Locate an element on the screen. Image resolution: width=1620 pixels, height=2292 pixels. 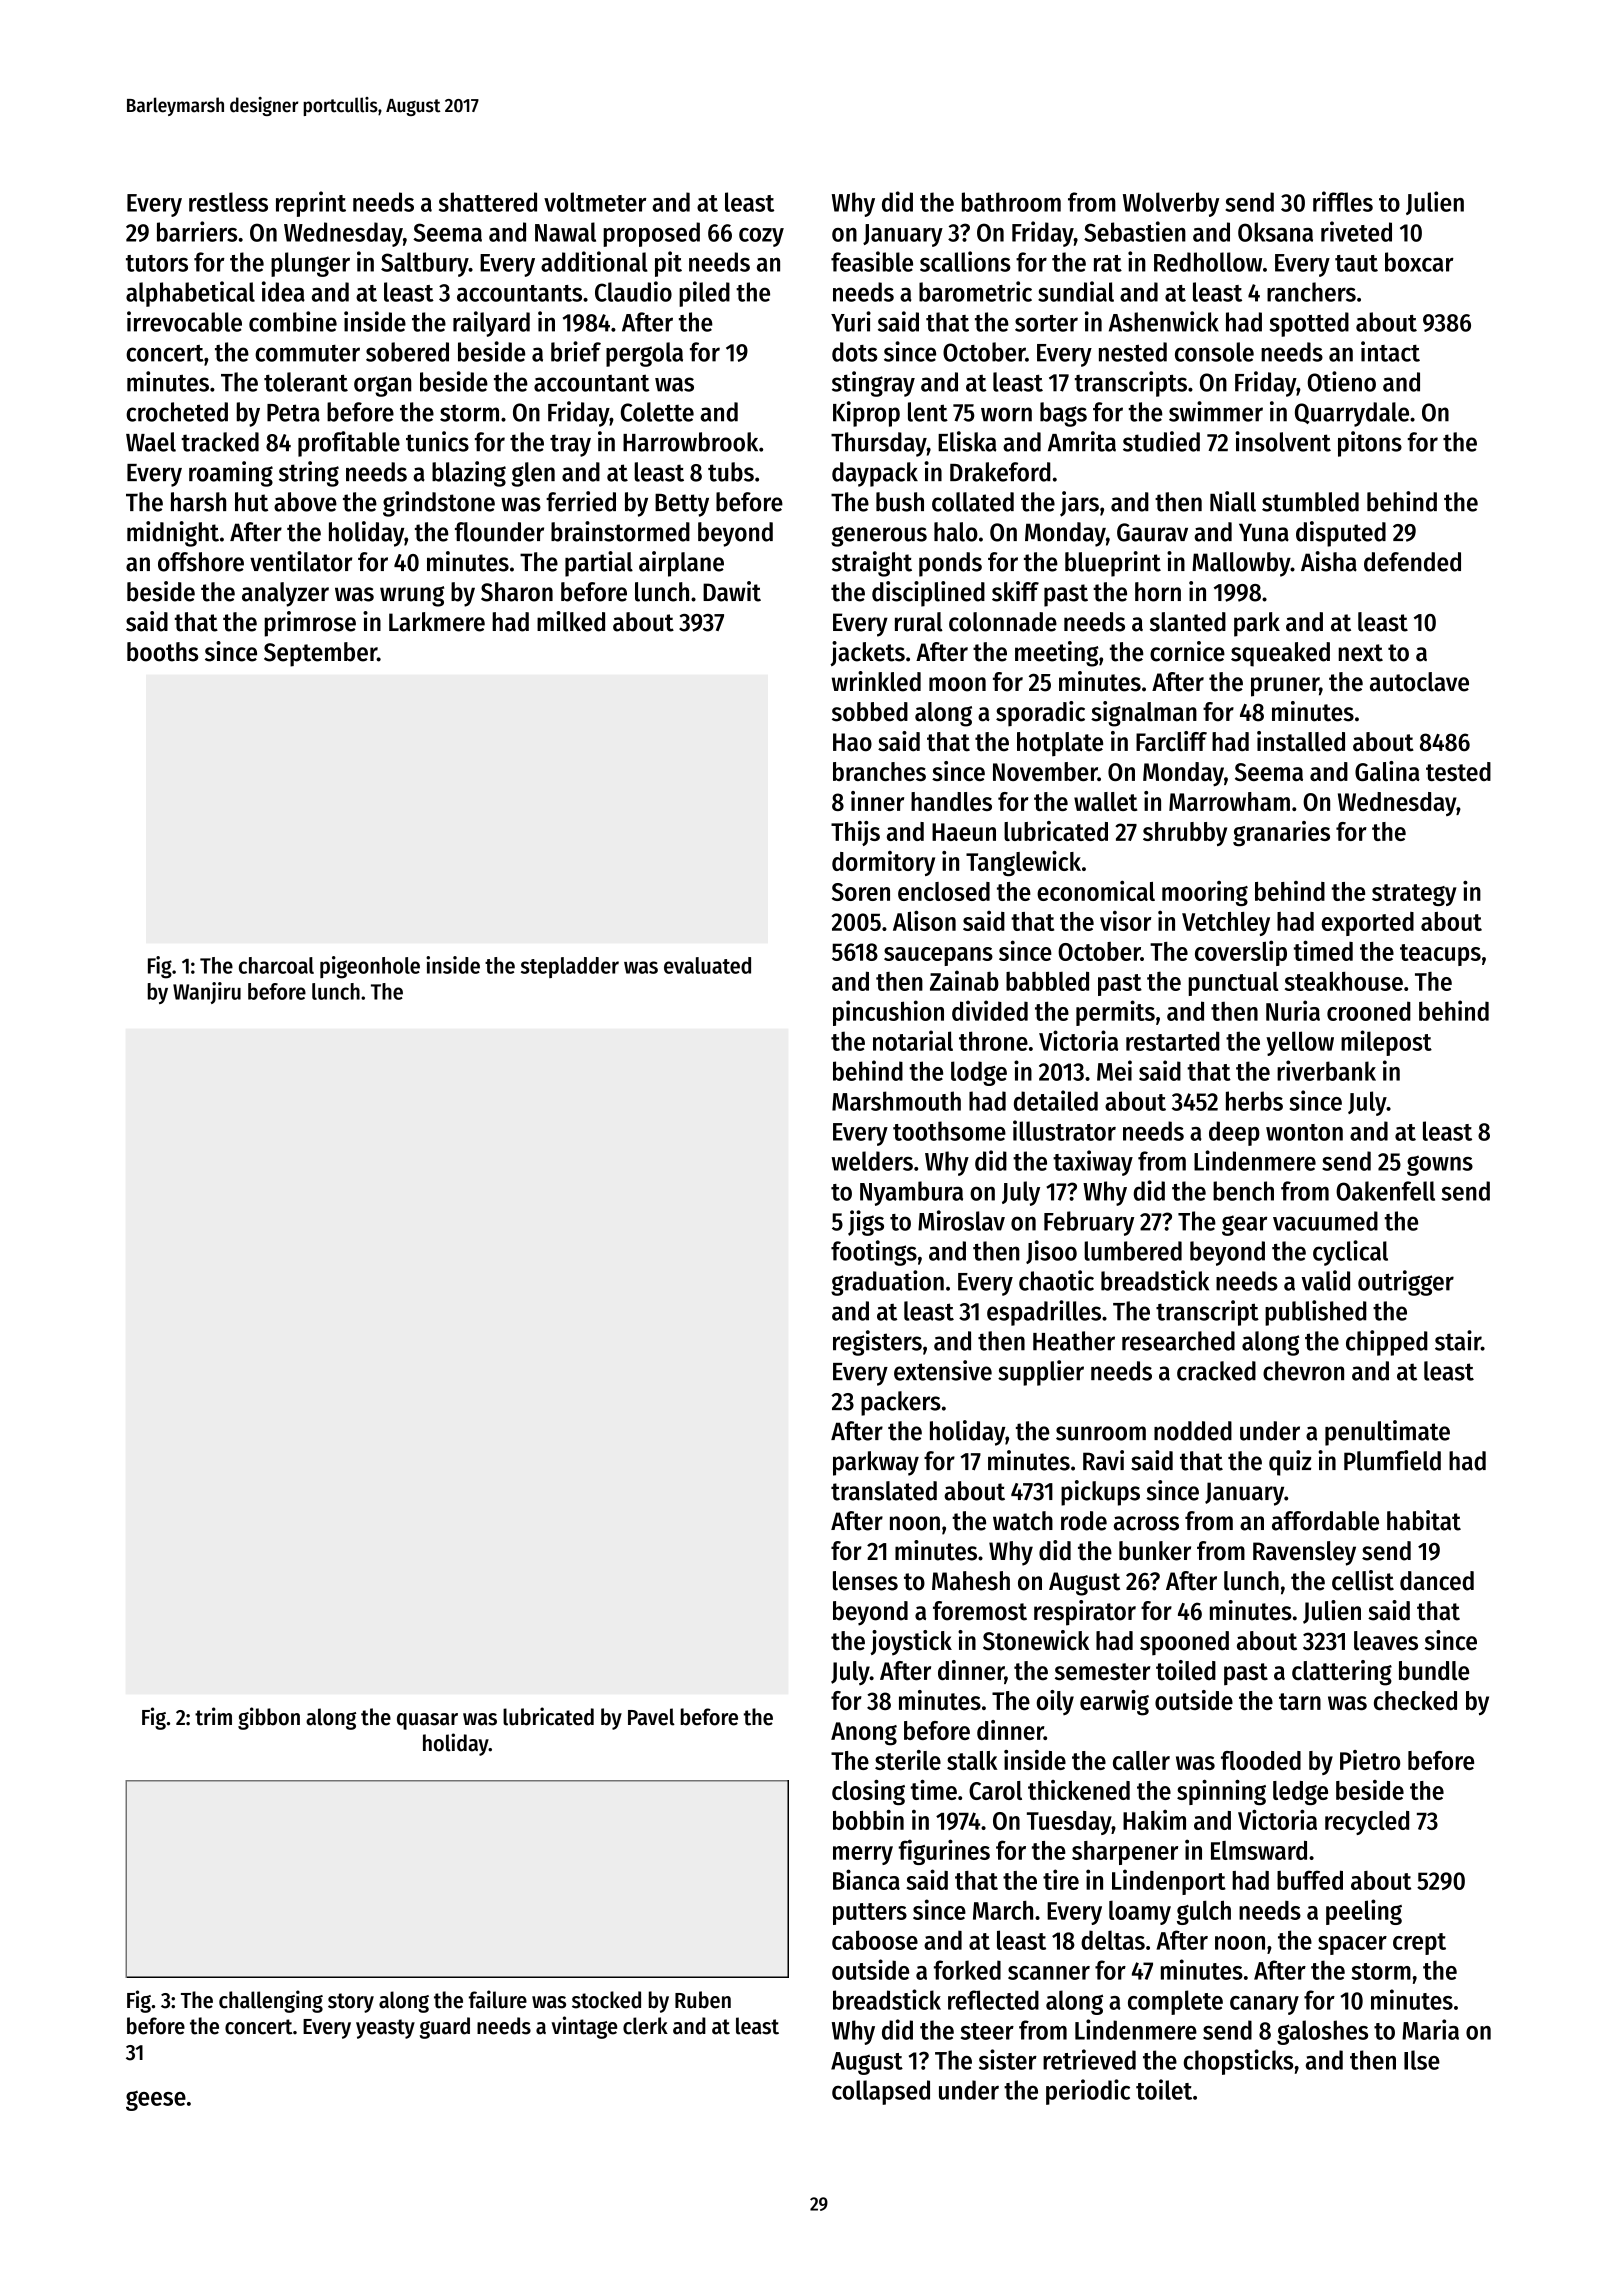
sterile is located at coordinates (908, 1760).
